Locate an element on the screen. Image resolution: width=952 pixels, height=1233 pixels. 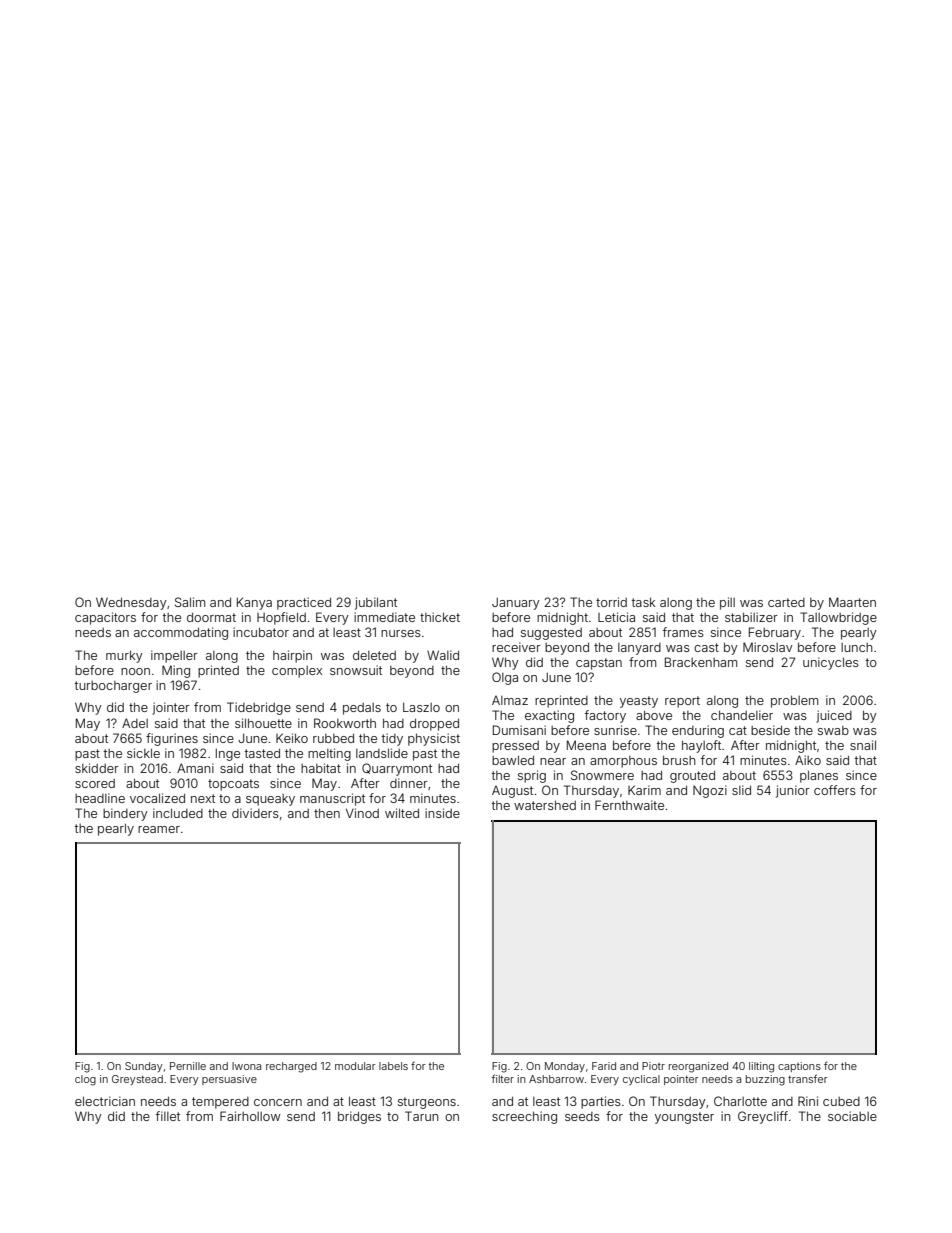
Monday is located at coordinates (565, 1067).
